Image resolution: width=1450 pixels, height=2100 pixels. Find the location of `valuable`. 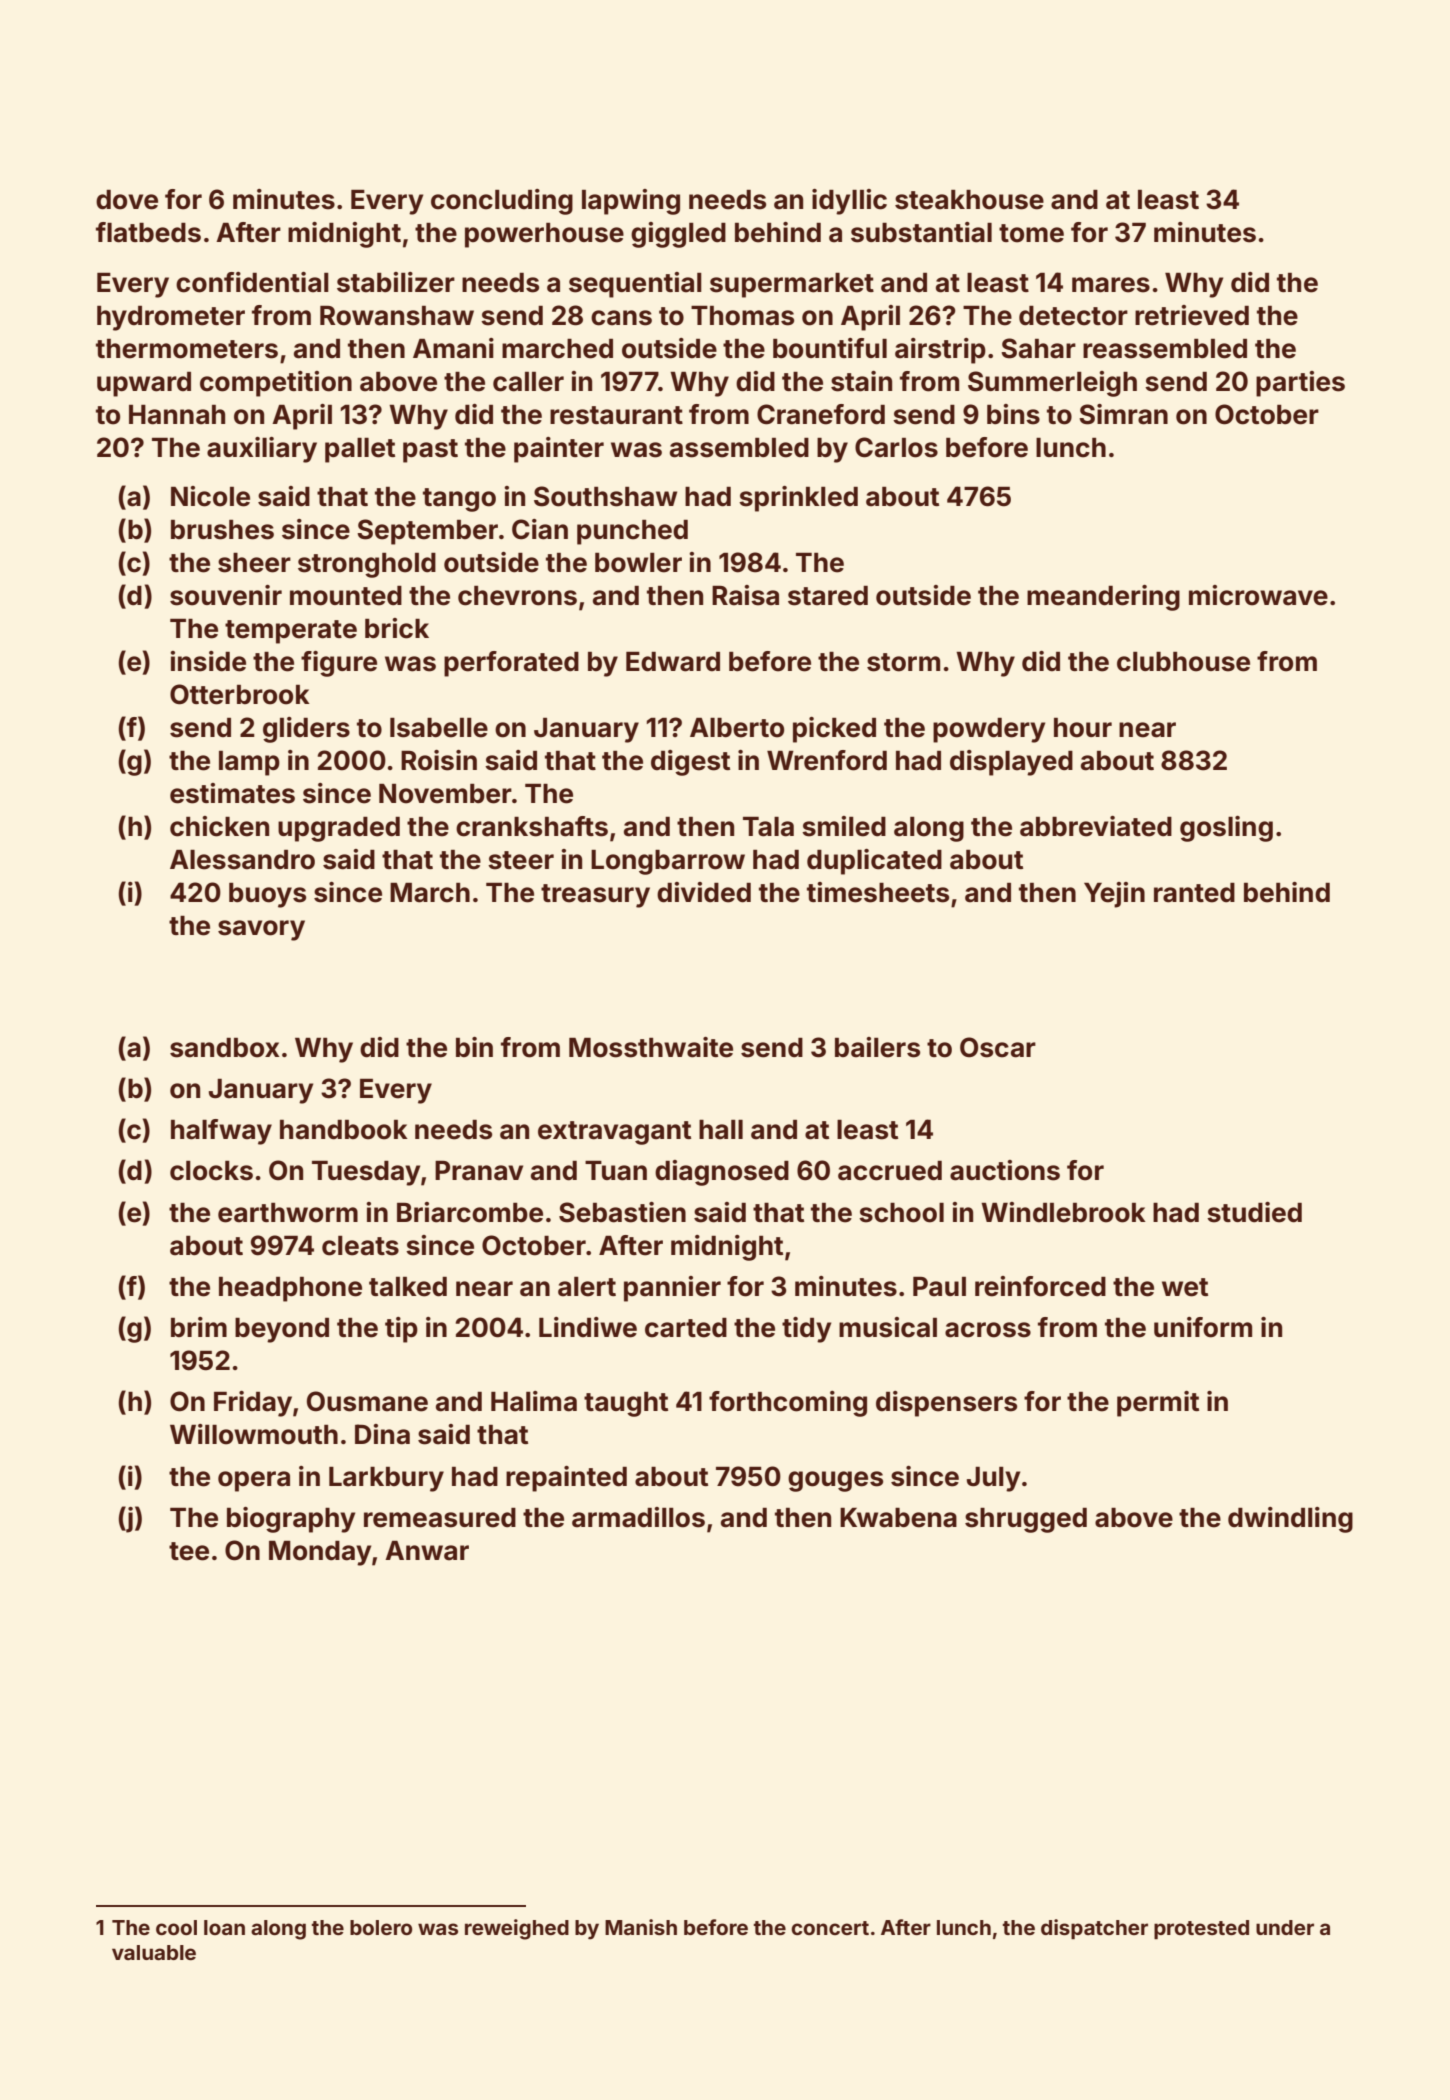

valuable is located at coordinates (154, 1952).
